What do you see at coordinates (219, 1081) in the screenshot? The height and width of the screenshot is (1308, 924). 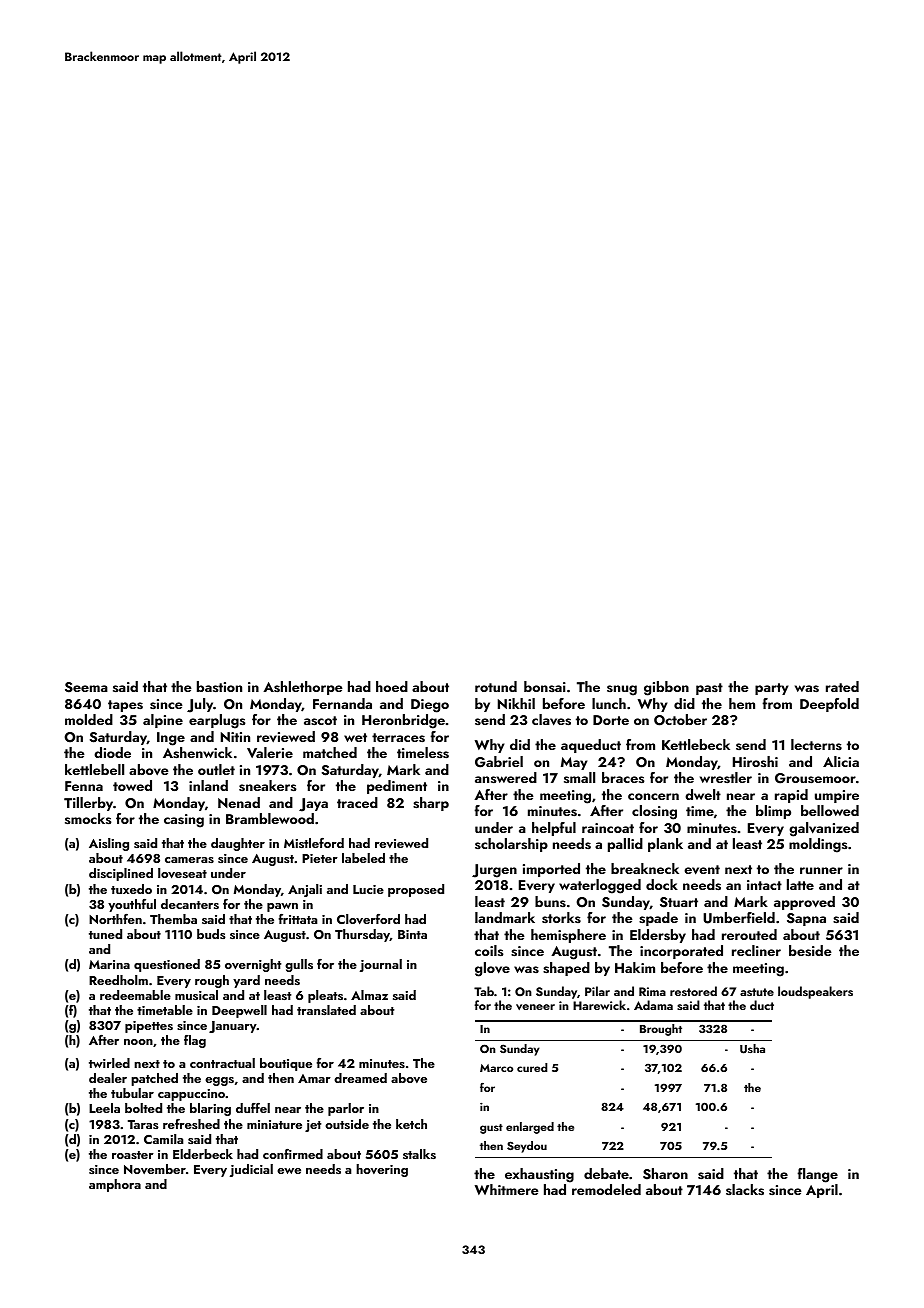 I see `eggs` at bounding box center [219, 1081].
